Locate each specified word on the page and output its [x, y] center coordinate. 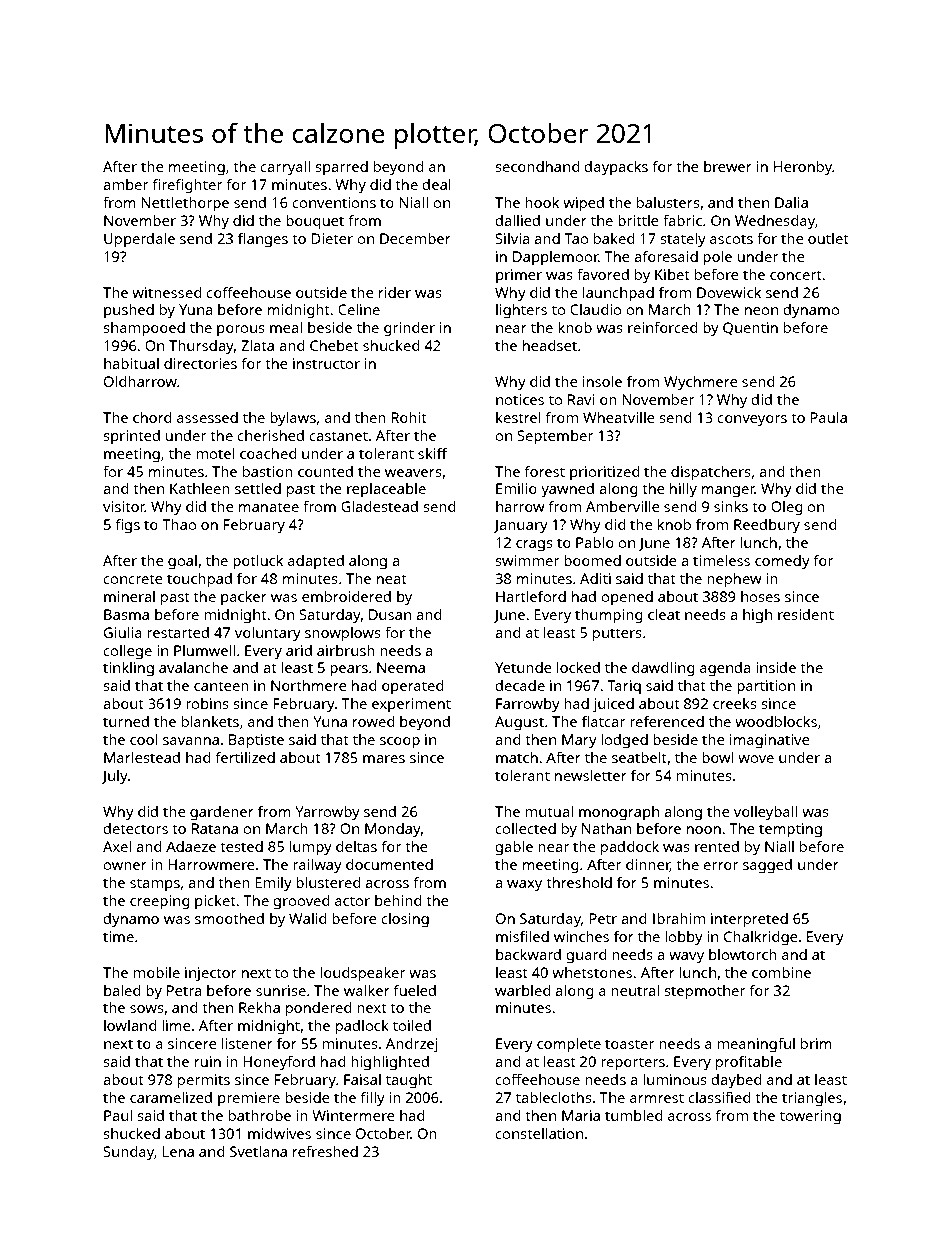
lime [176, 1025]
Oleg [787, 508]
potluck [258, 562]
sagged [767, 866]
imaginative [770, 741]
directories [200, 363]
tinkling [128, 669]
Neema [401, 667]
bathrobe [260, 1115]
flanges [263, 240]
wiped [583, 204]
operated [413, 687]
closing [405, 920]
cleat [664, 614]
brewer [728, 166]
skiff [433, 453]
